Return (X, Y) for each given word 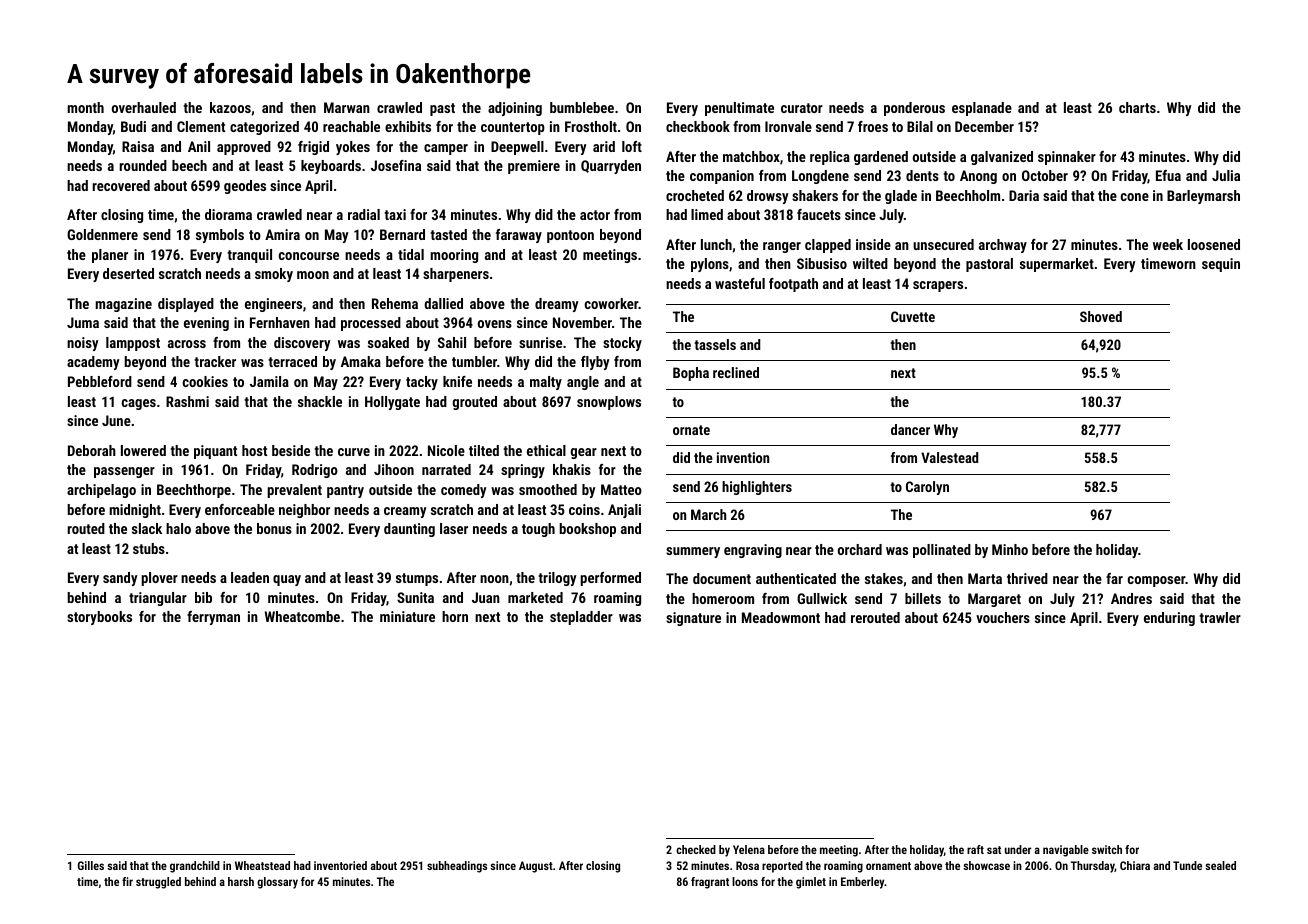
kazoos (230, 107)
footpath (793, 285)
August (536, 867)
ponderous (914, 109)
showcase (986, 865)
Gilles (91, 865)
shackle (320, 401)
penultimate (739, 109)
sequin (1221, 265)
